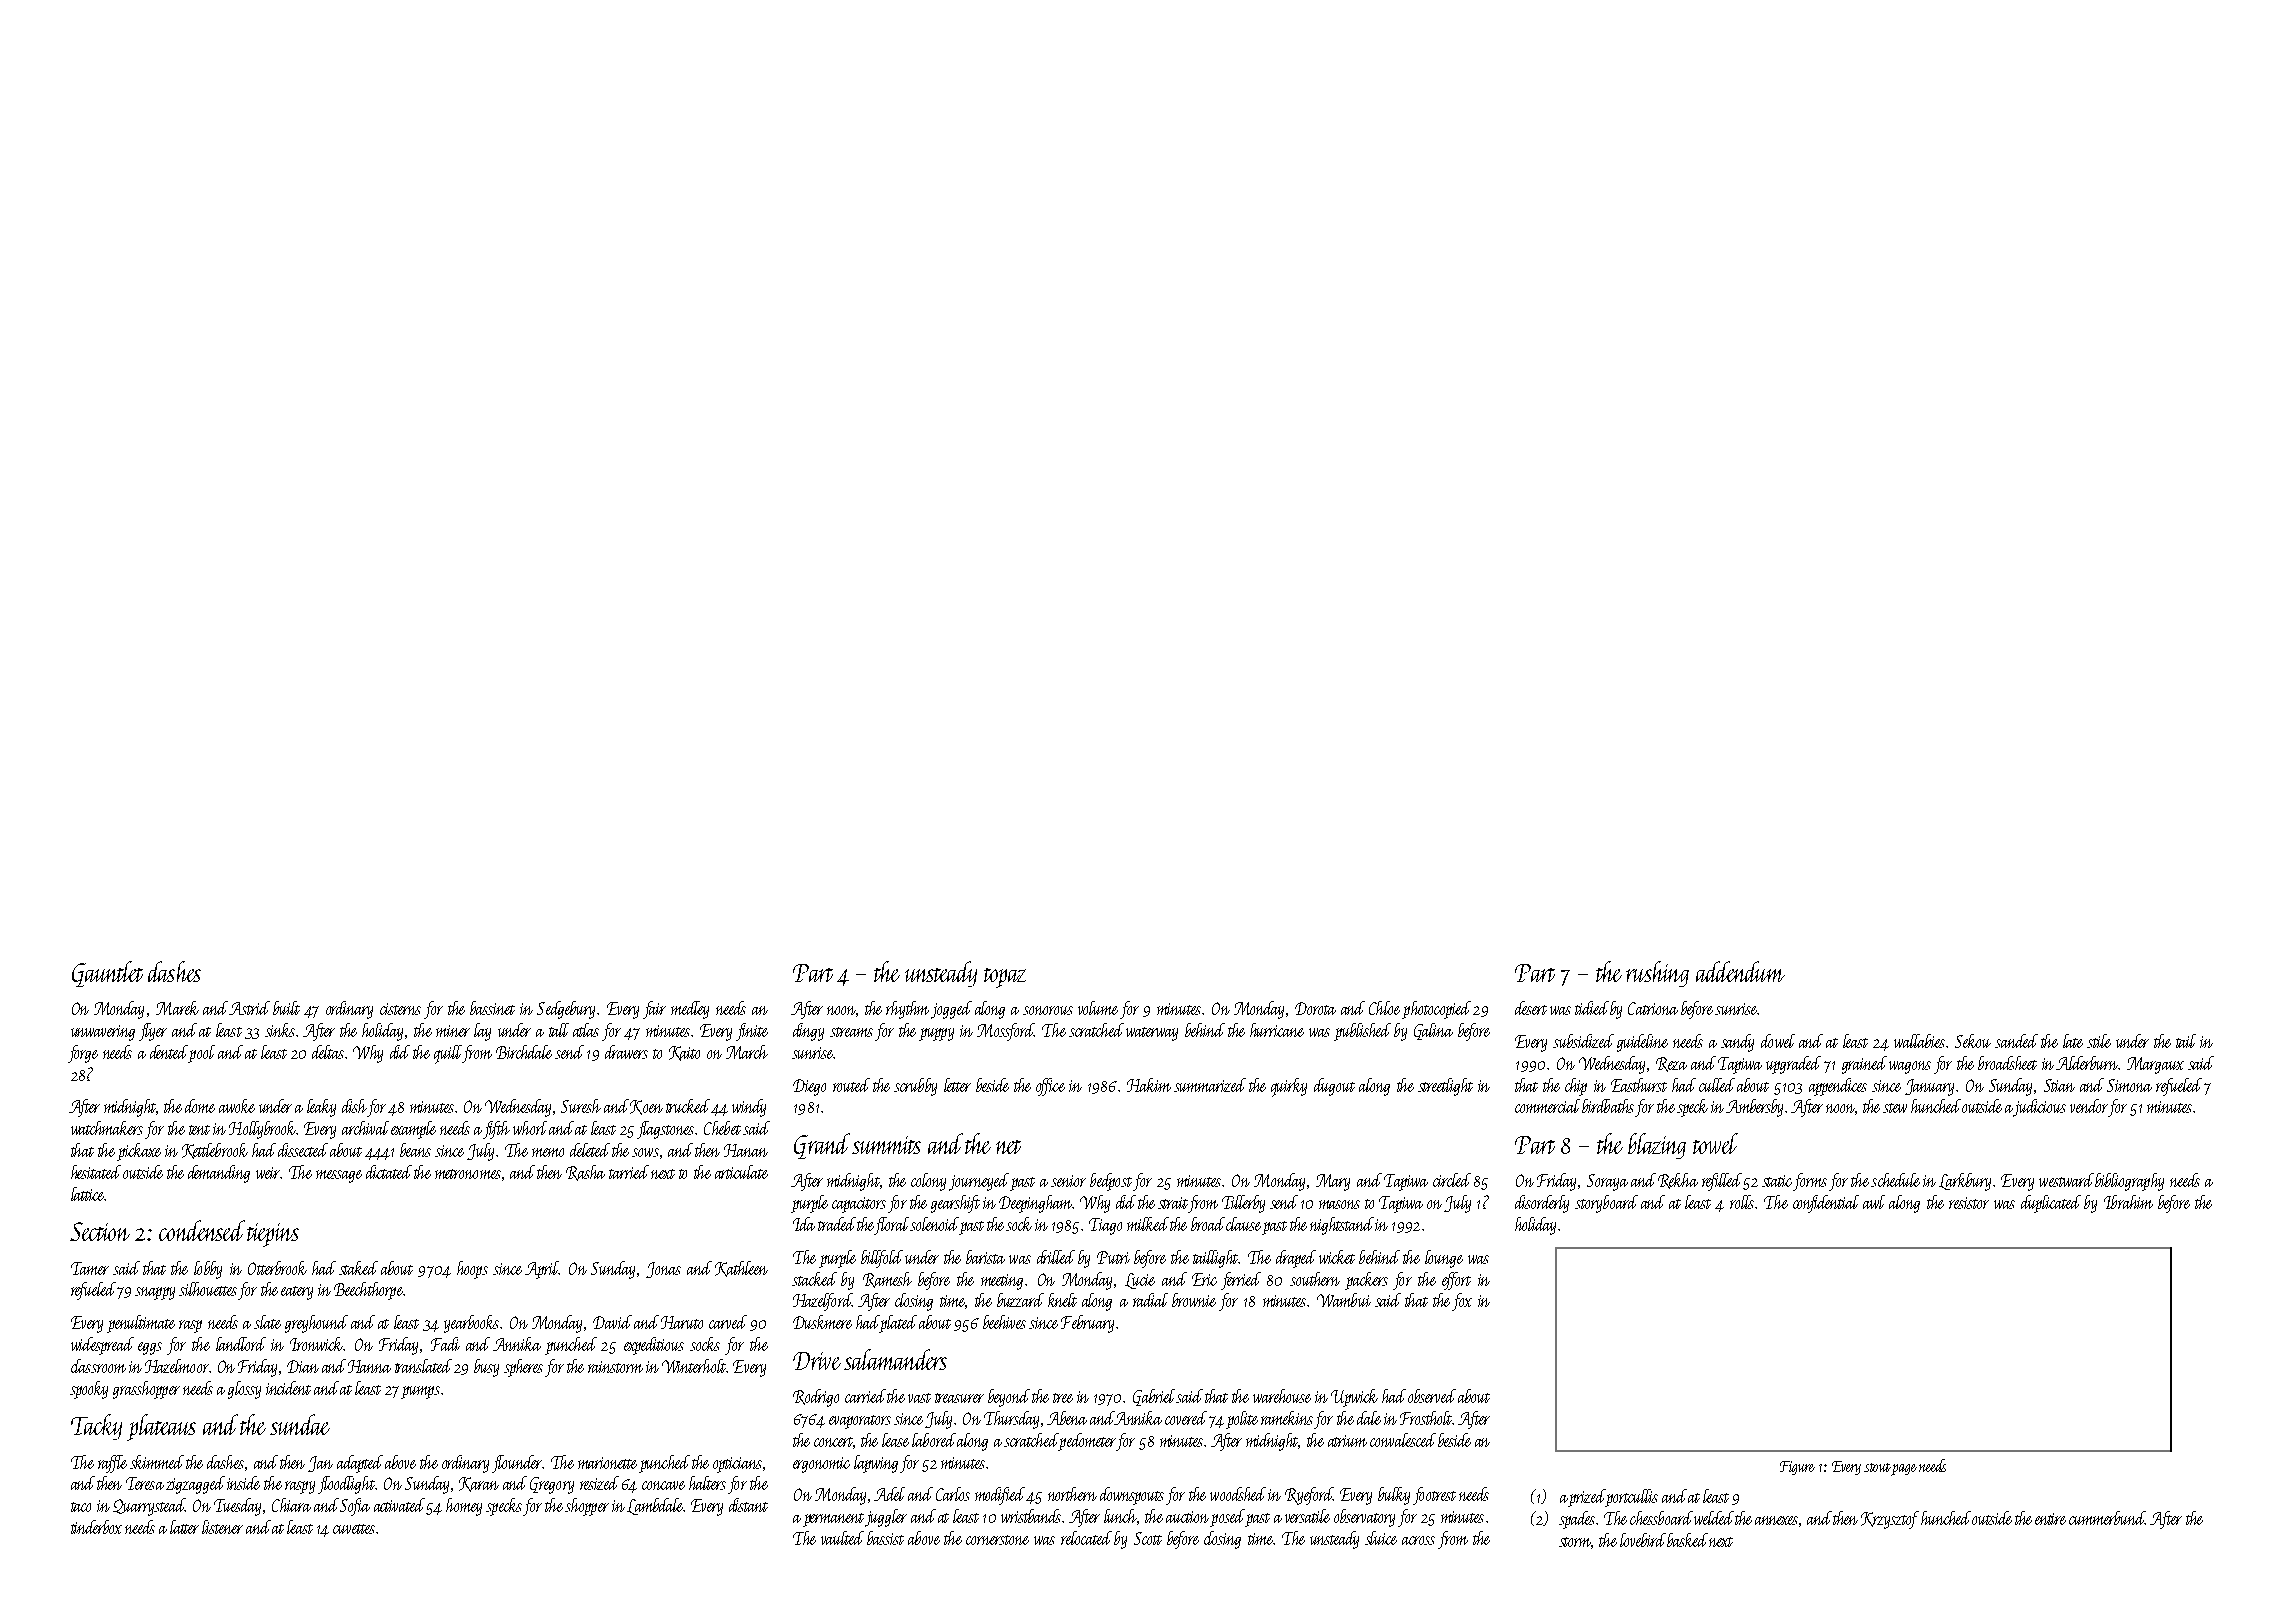 Image resolution: width=2282 pixels, height=1614 pixels. I want to click on guideline, so click(1642, 1043).
